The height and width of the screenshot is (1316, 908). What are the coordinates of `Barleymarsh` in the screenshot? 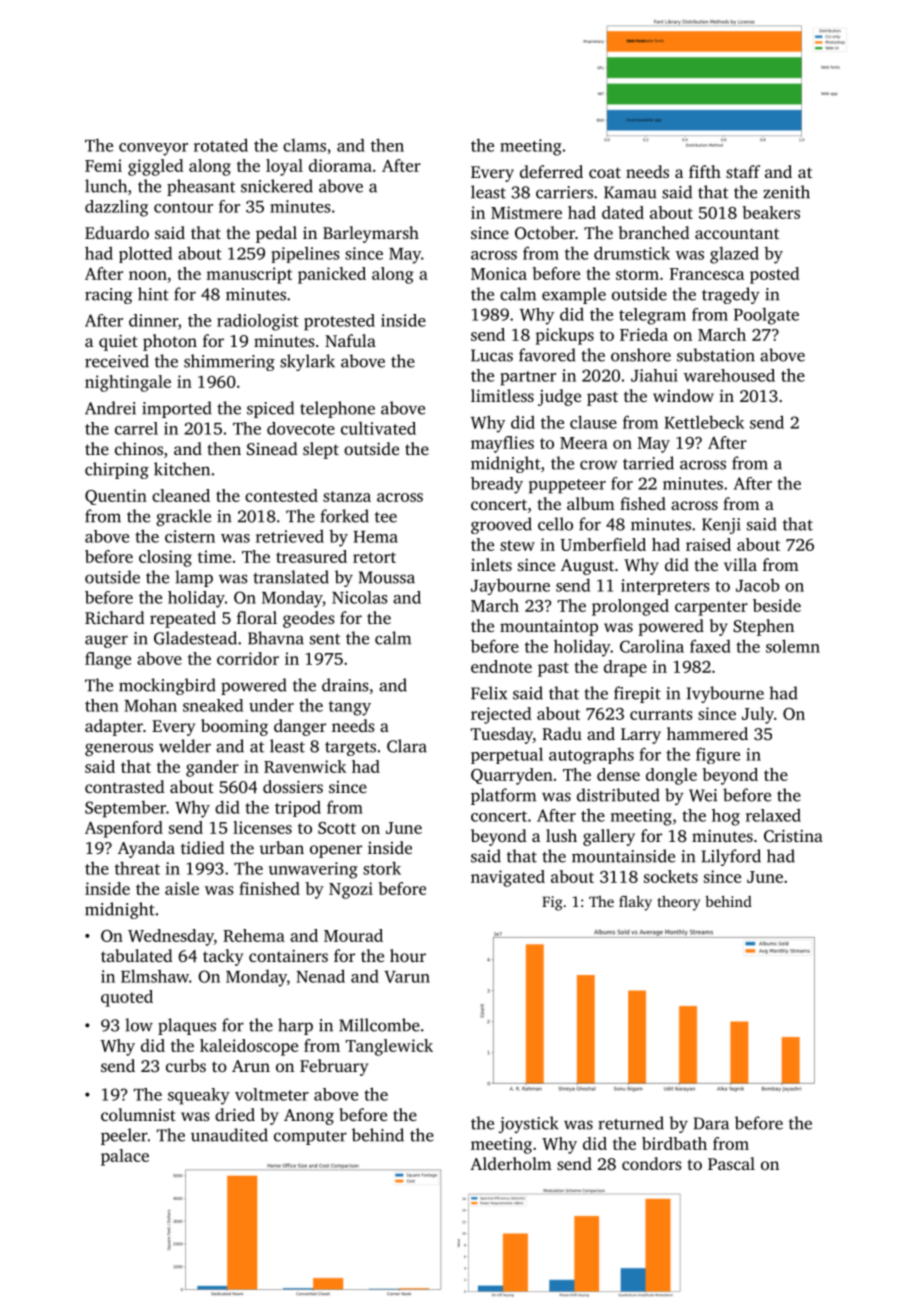 It's located at (371, 234).
